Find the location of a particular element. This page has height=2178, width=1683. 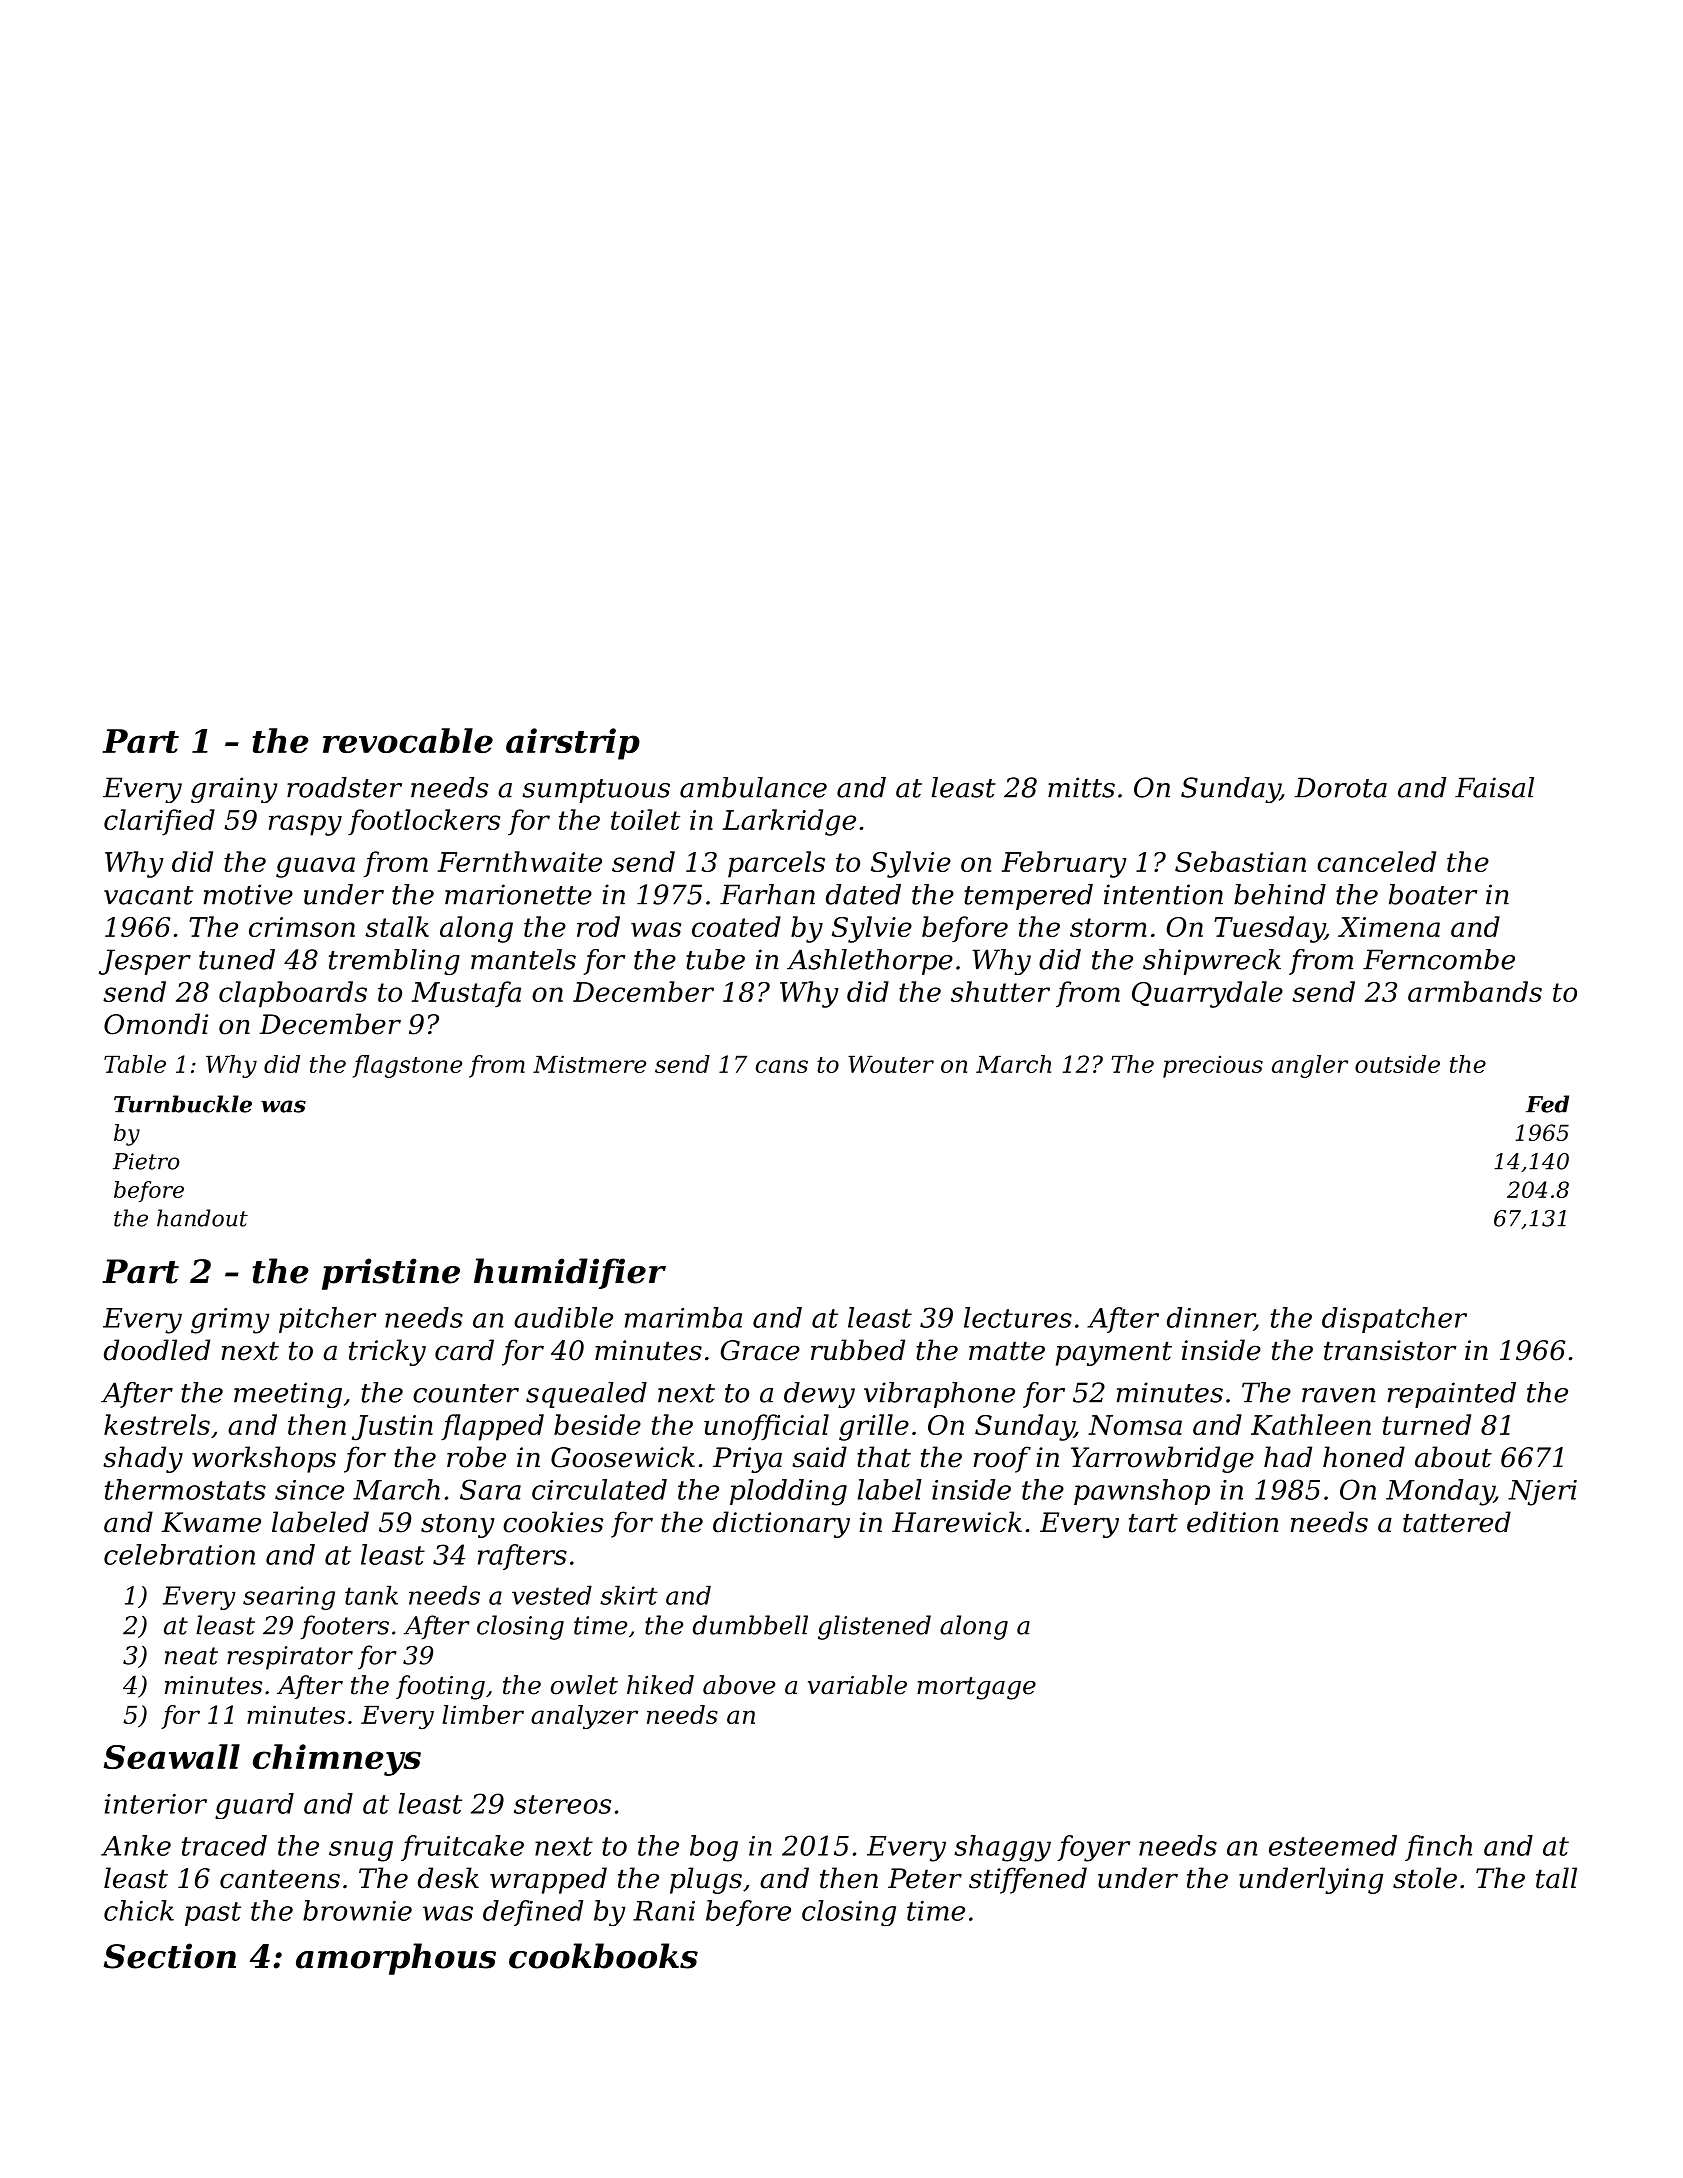

doodled is located at coordinates (157, 1350).
